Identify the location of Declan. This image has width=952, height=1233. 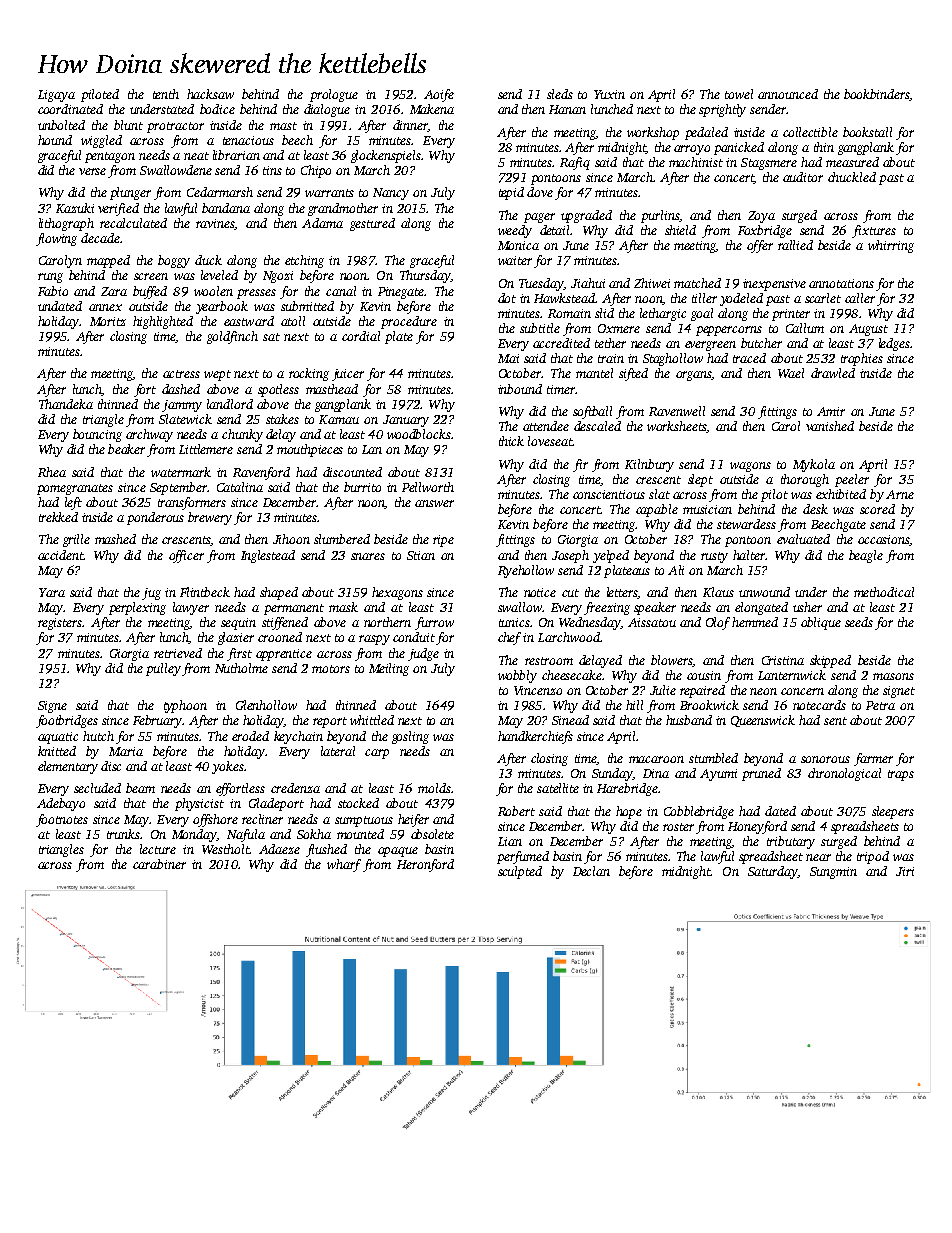
(591, 871).
